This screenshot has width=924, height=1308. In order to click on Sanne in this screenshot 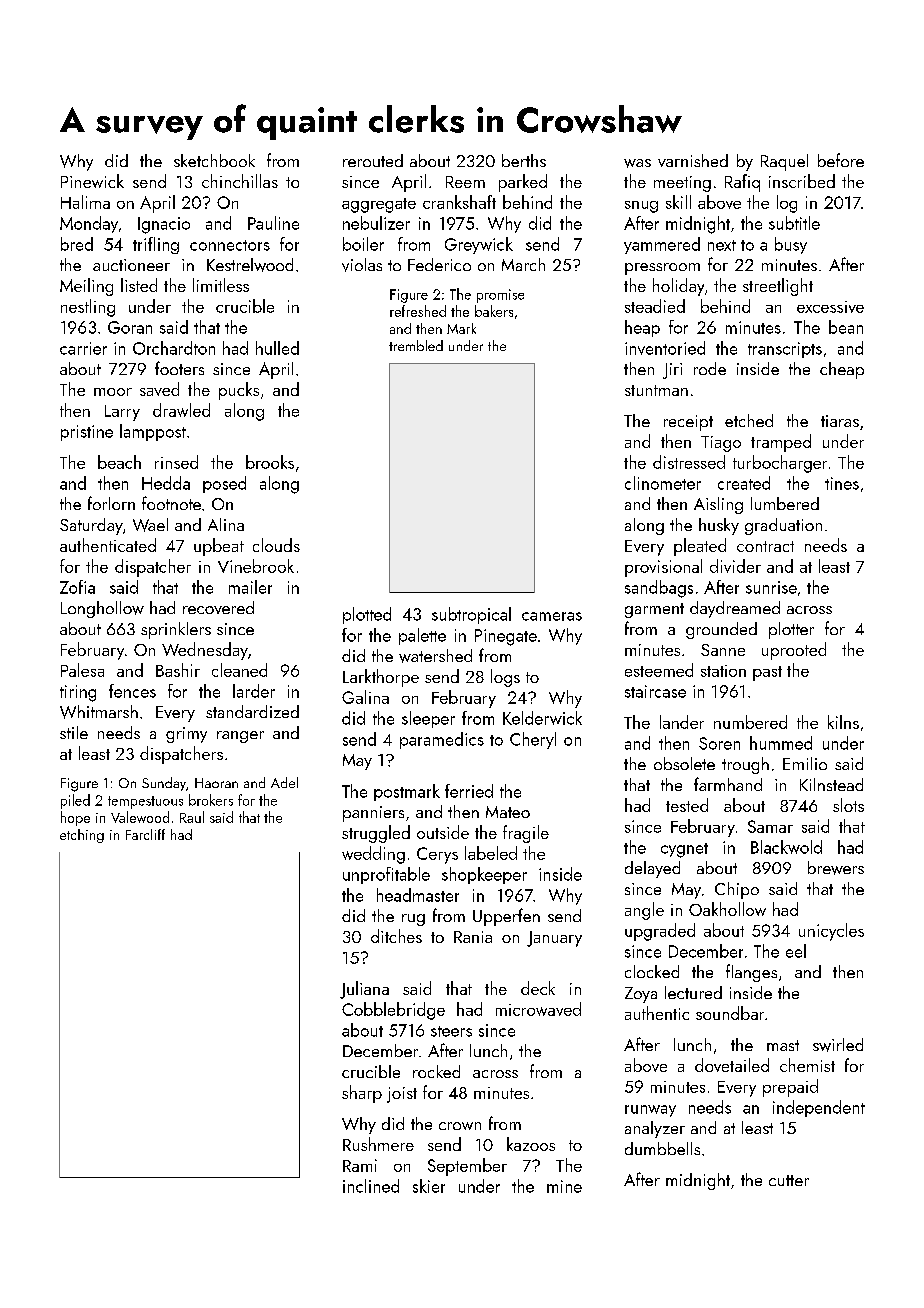, I will do `click(723, 650)`.
